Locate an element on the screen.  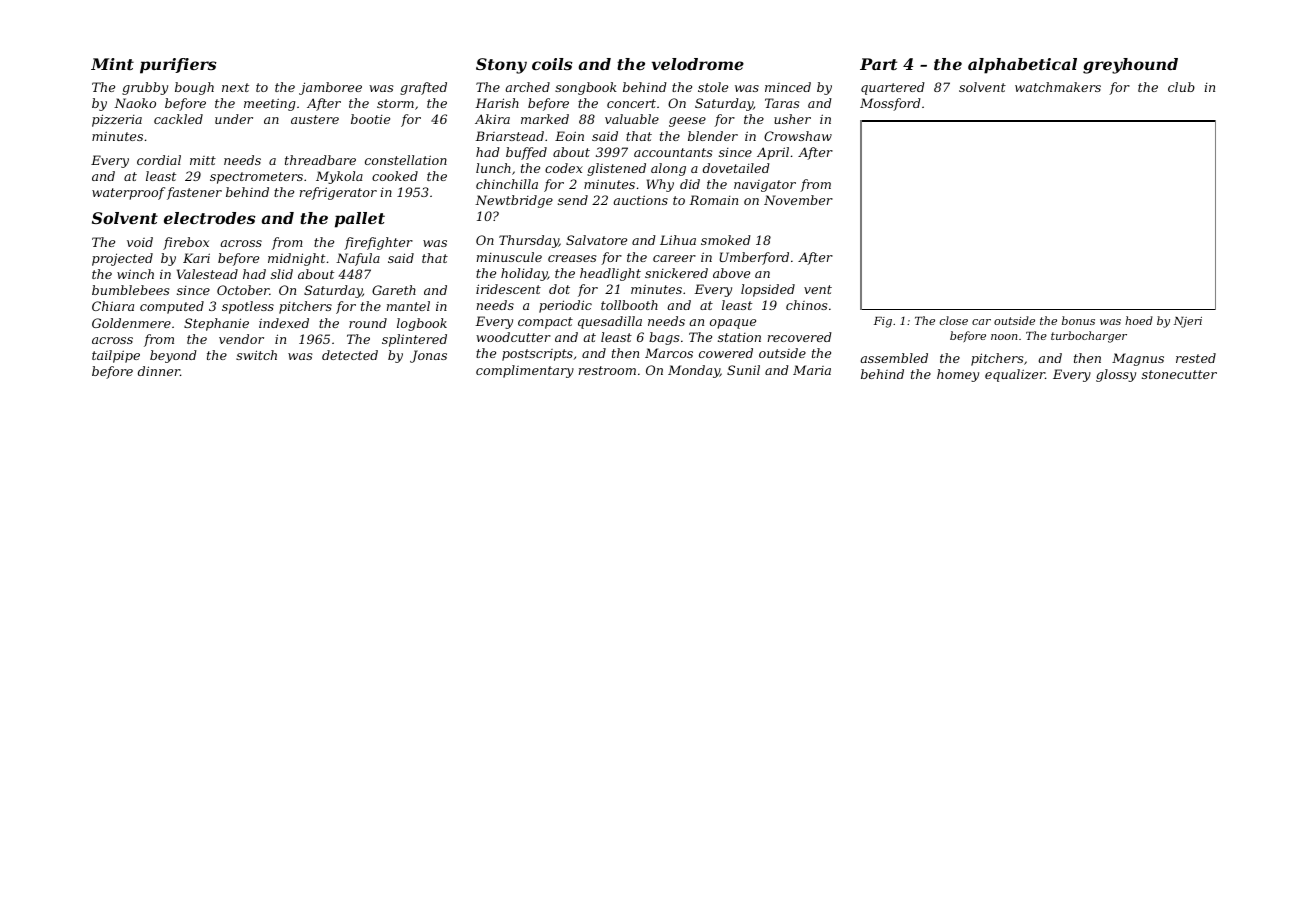
Part is located at coordinates (878, 64).
